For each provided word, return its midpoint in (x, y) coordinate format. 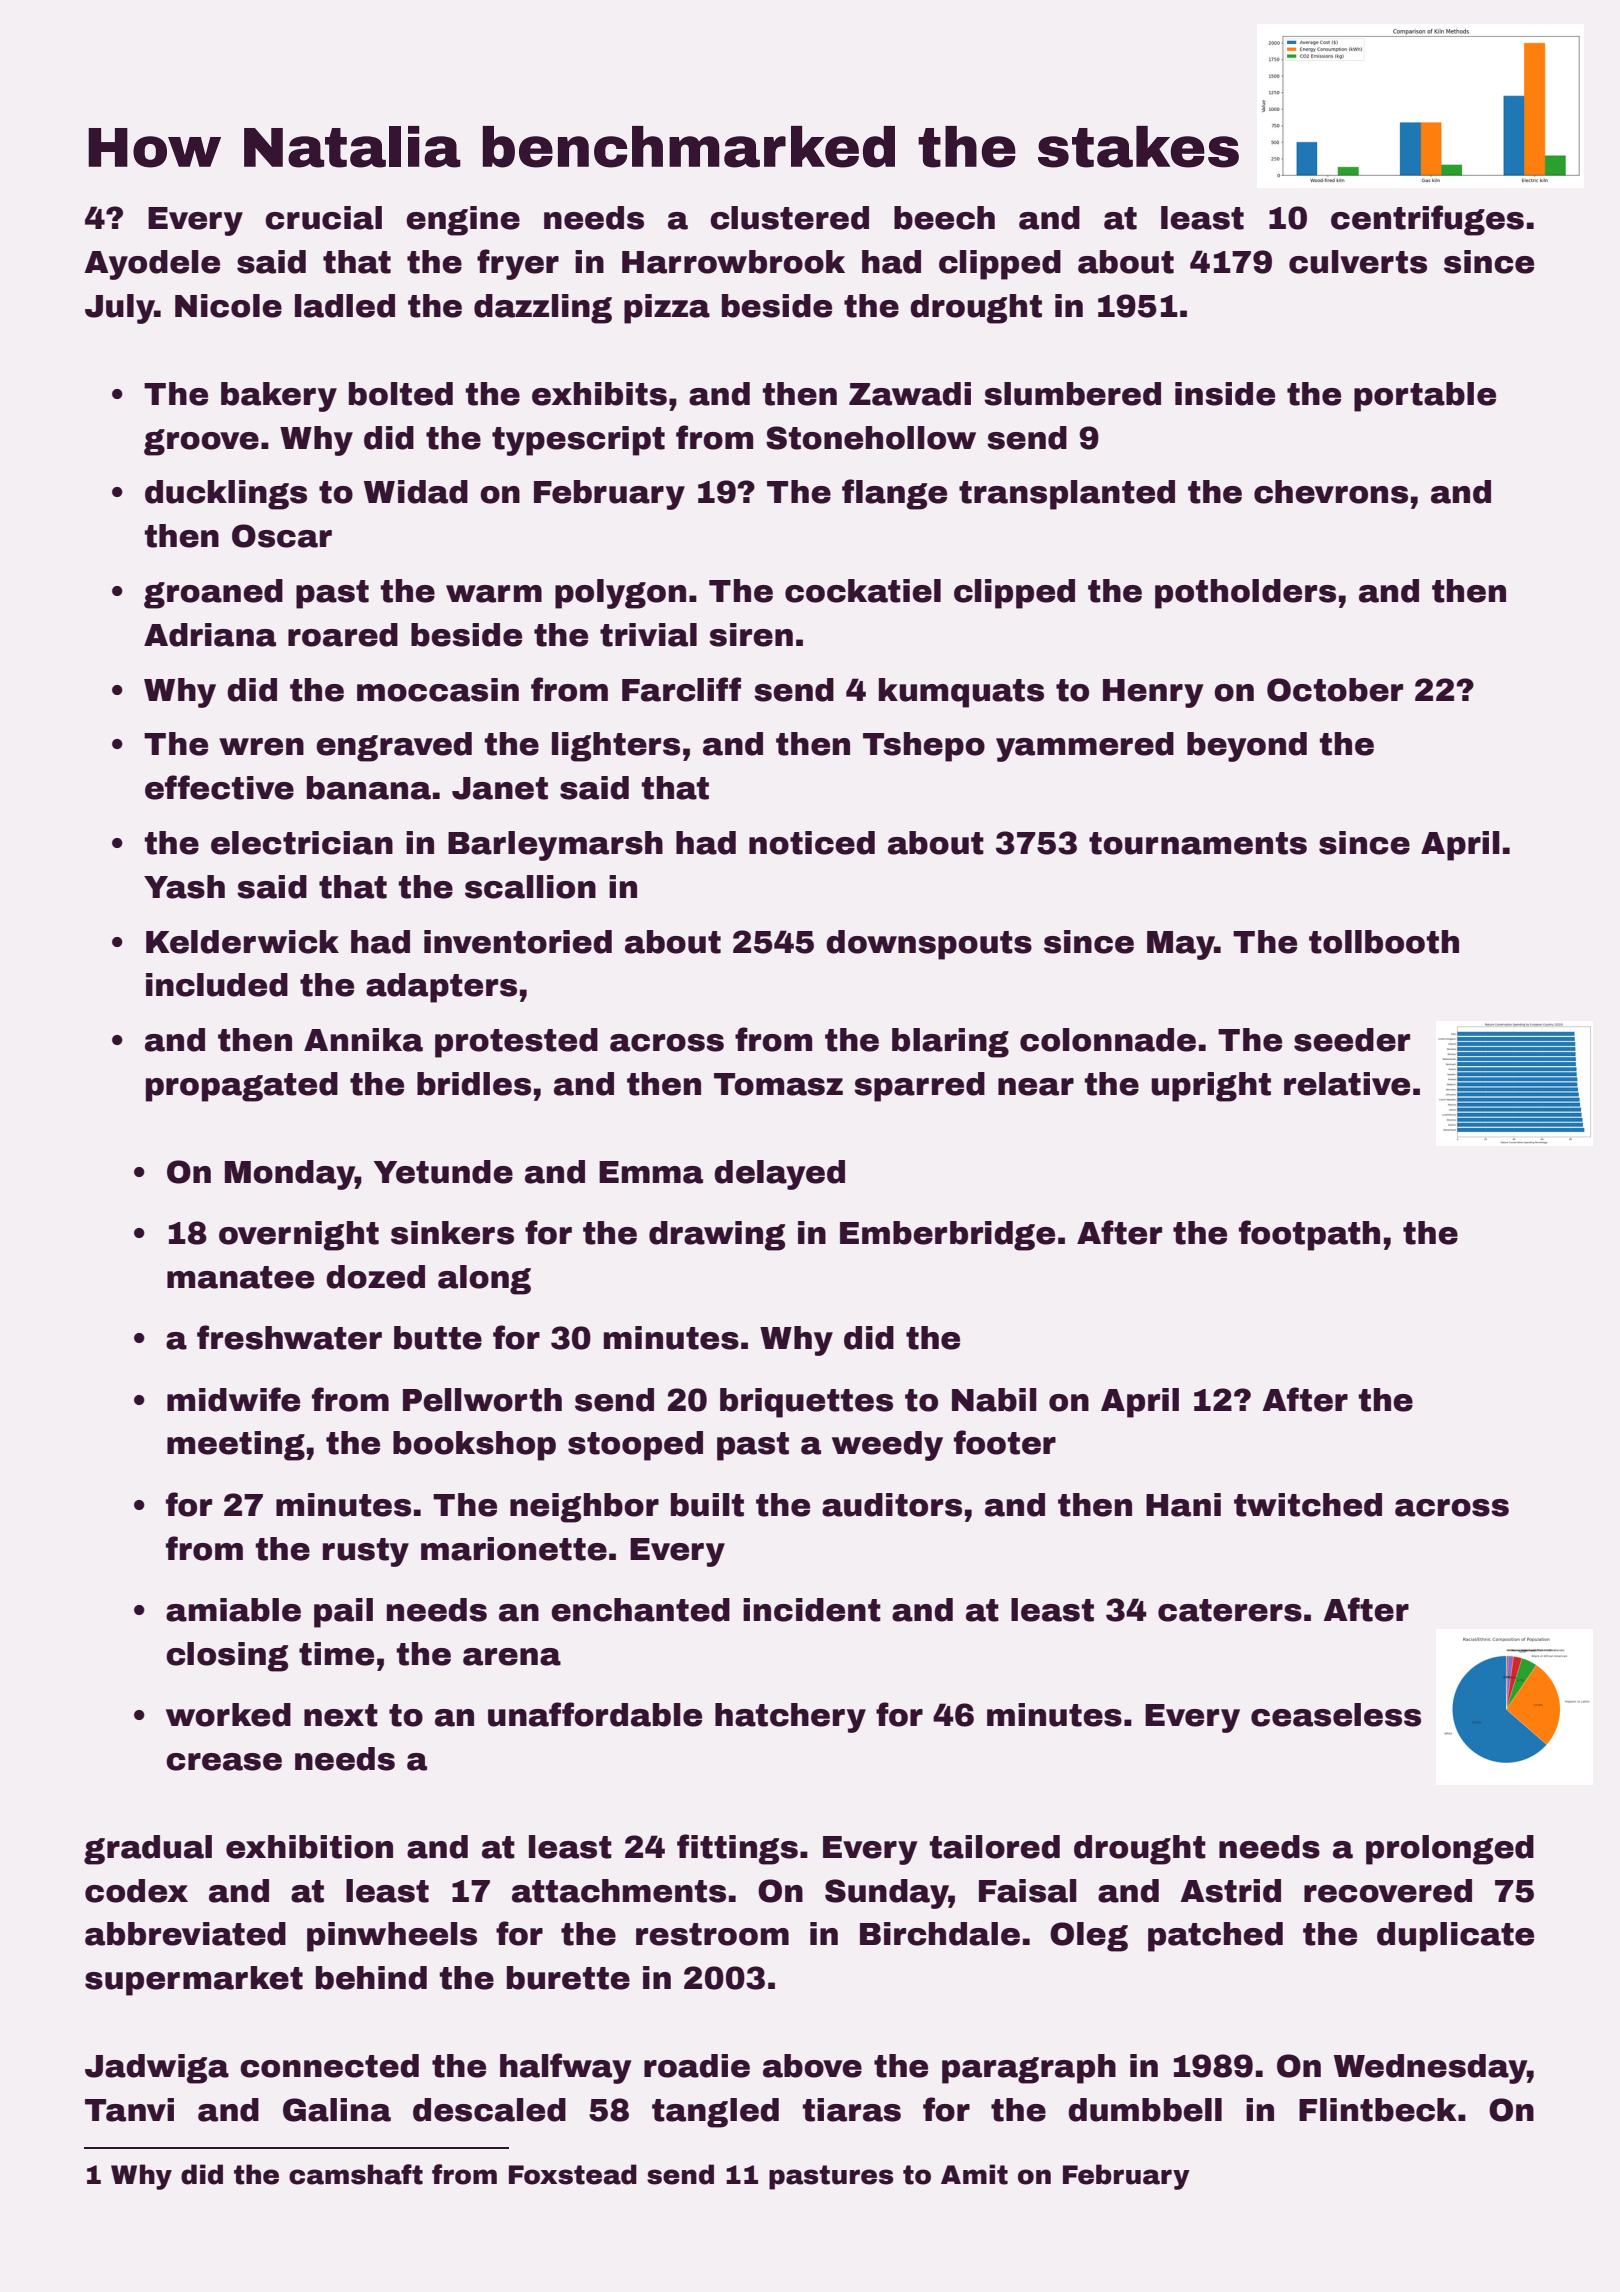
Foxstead (573, 2174)
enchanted (640, 1610)
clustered (789, 218)
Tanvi (129, 2110)
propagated (242, 1087)
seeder (1352, 1040)
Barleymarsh (555, 846)
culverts (1358, 262)
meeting (236, 1446)
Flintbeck (1378, 2110)
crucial (323, 218)
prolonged (1450, 1850)
